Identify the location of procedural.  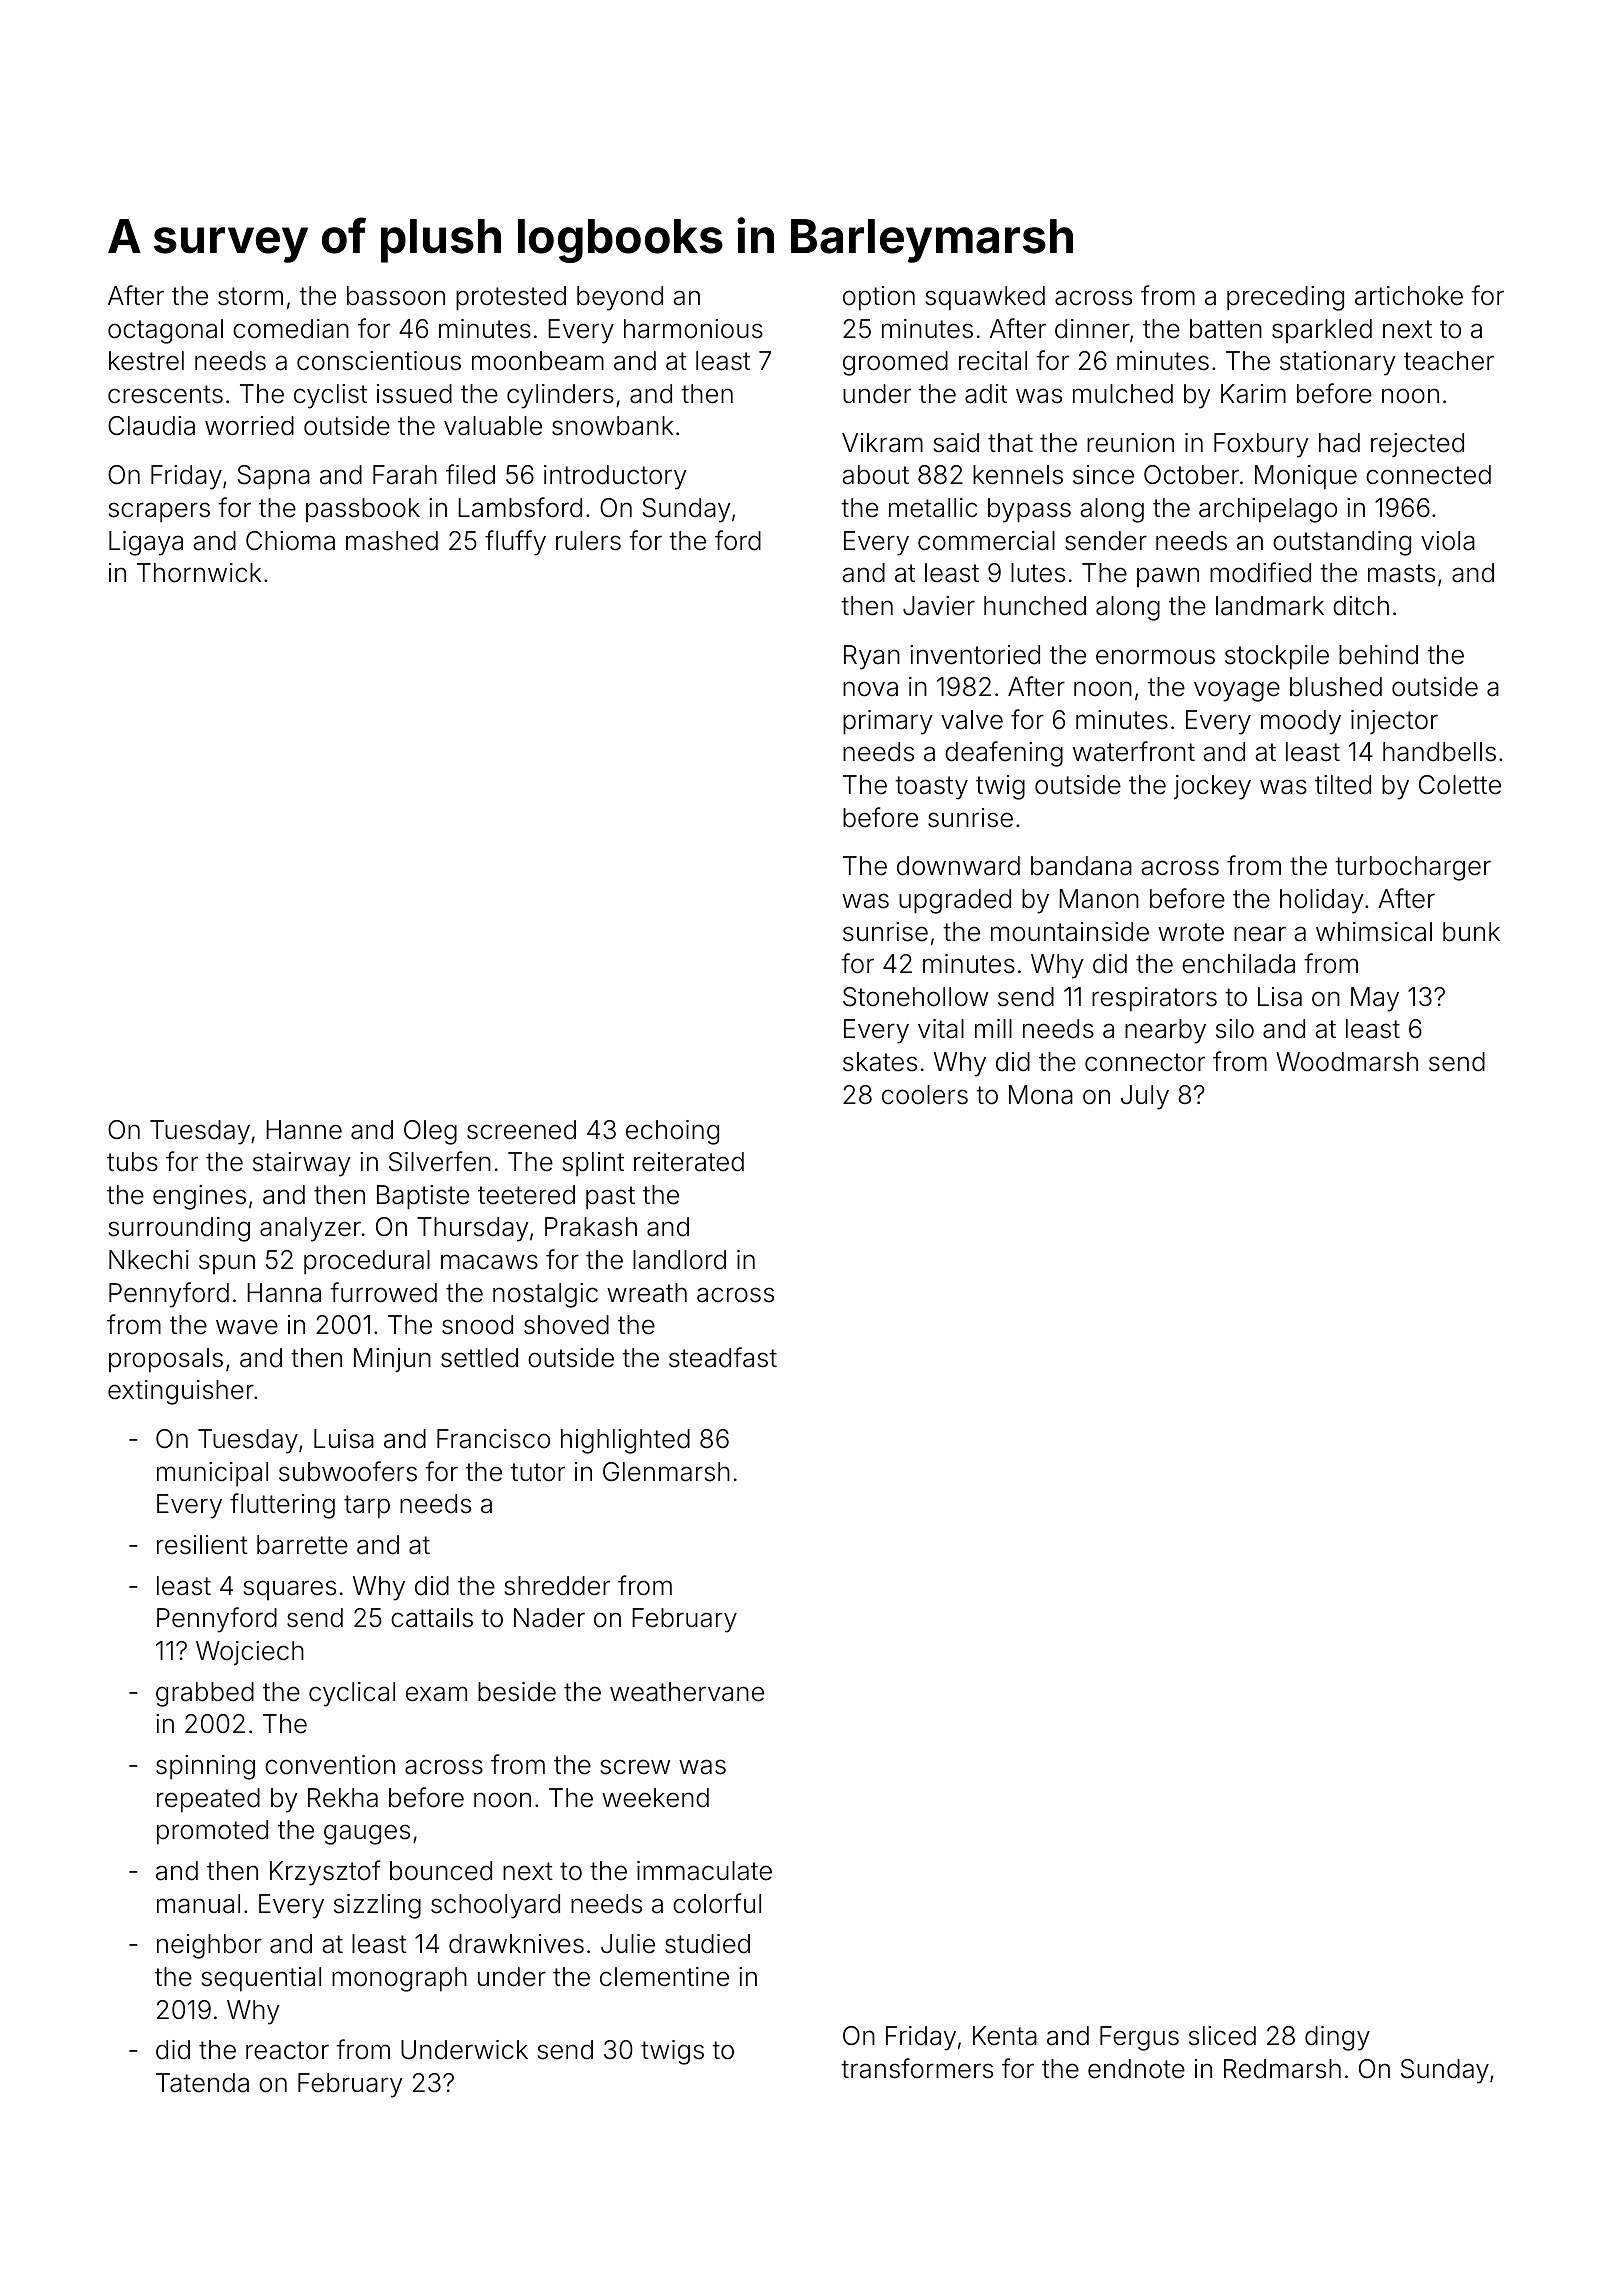
(367, 1262).
